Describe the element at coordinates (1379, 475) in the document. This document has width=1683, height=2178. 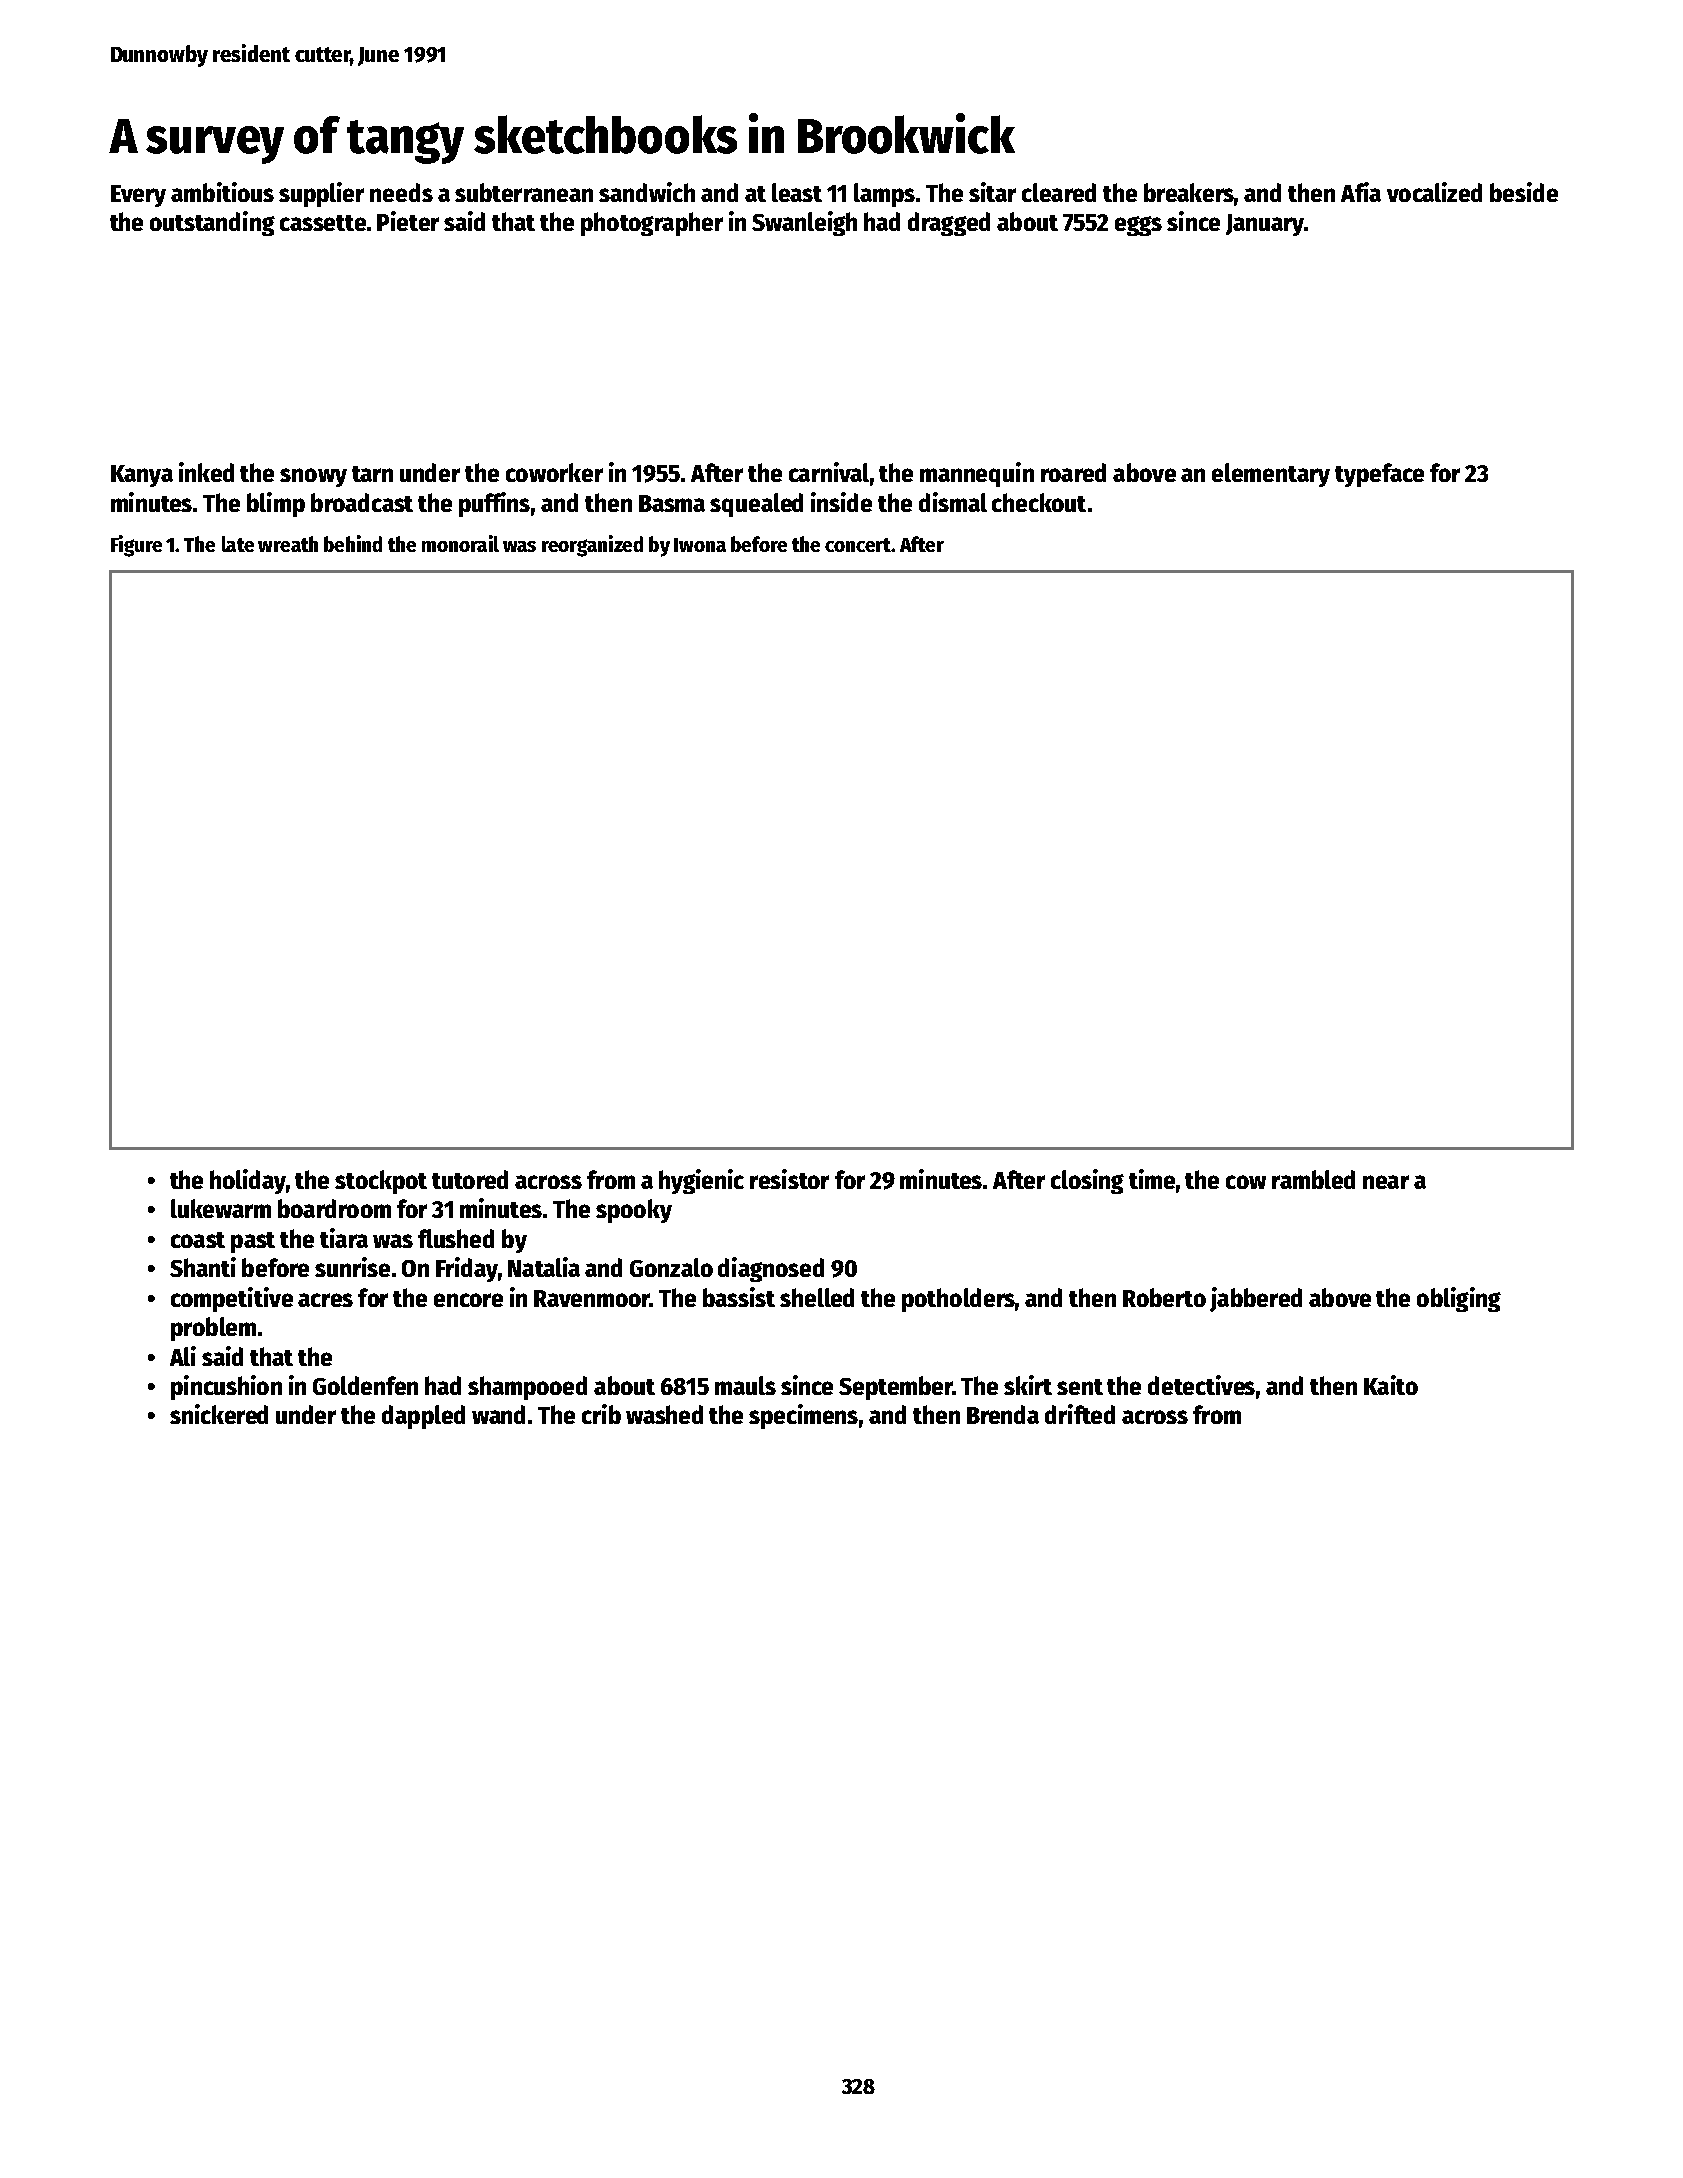
I see `typeface` at that location.
